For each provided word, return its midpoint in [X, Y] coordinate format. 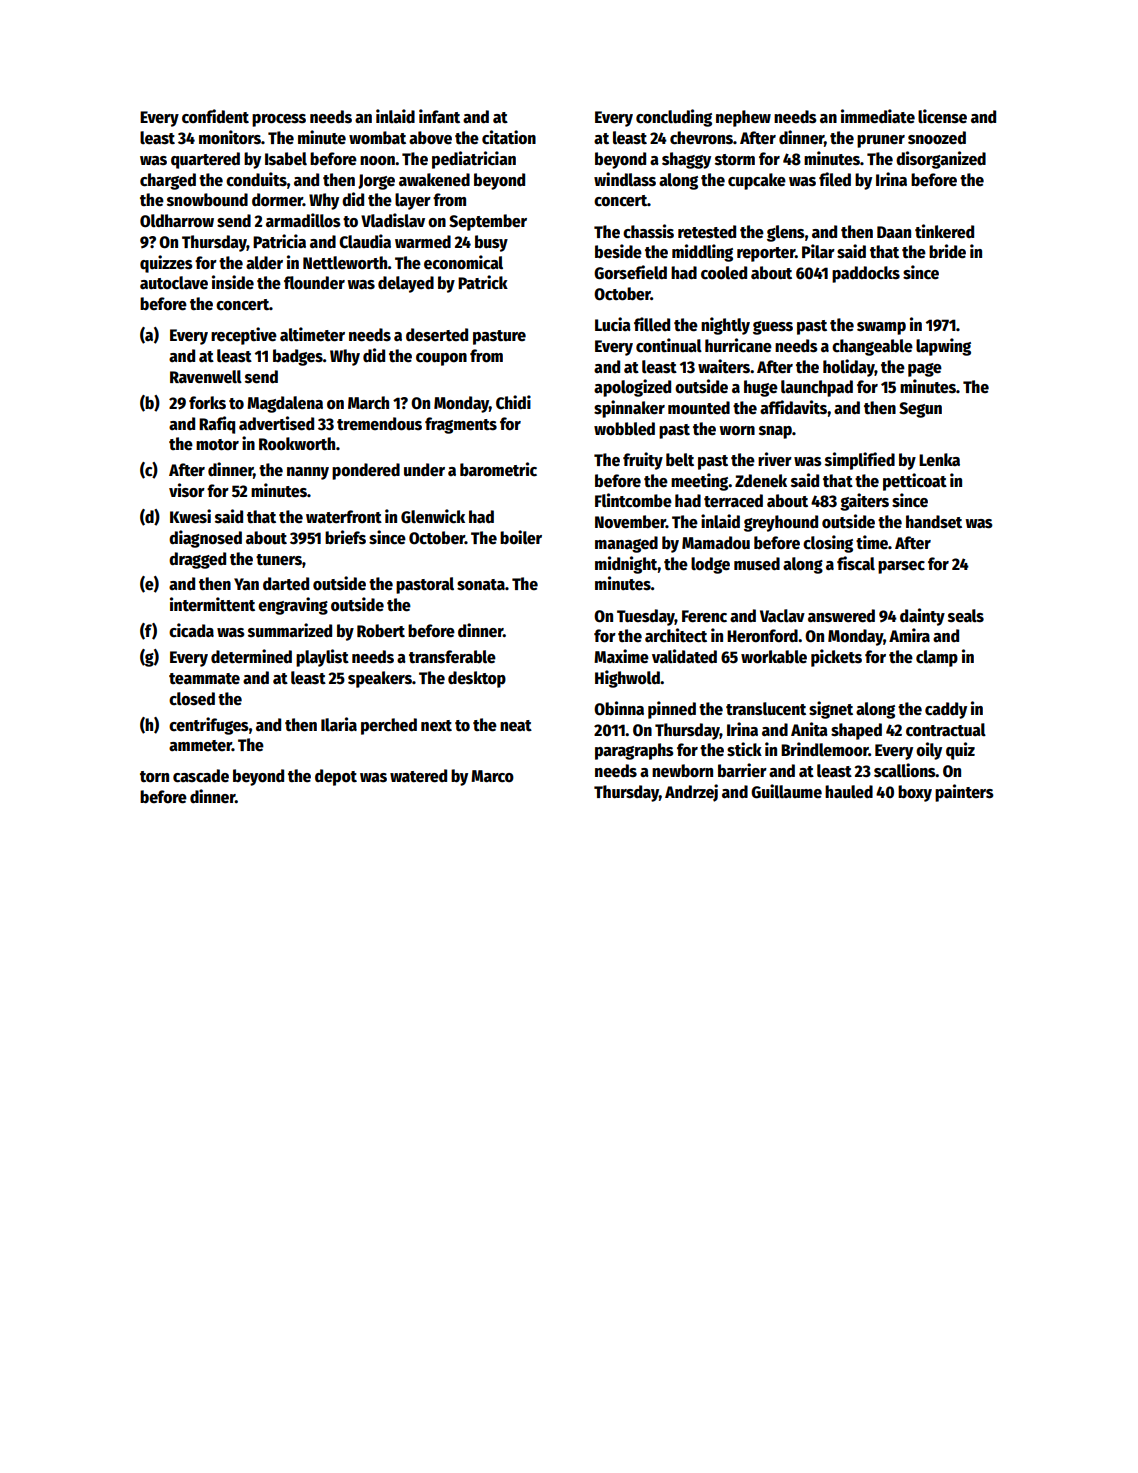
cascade [201, 776]
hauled [849, 792]
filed [835, 179]
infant [439, 116]
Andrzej [691, 793]
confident [215, 116]
